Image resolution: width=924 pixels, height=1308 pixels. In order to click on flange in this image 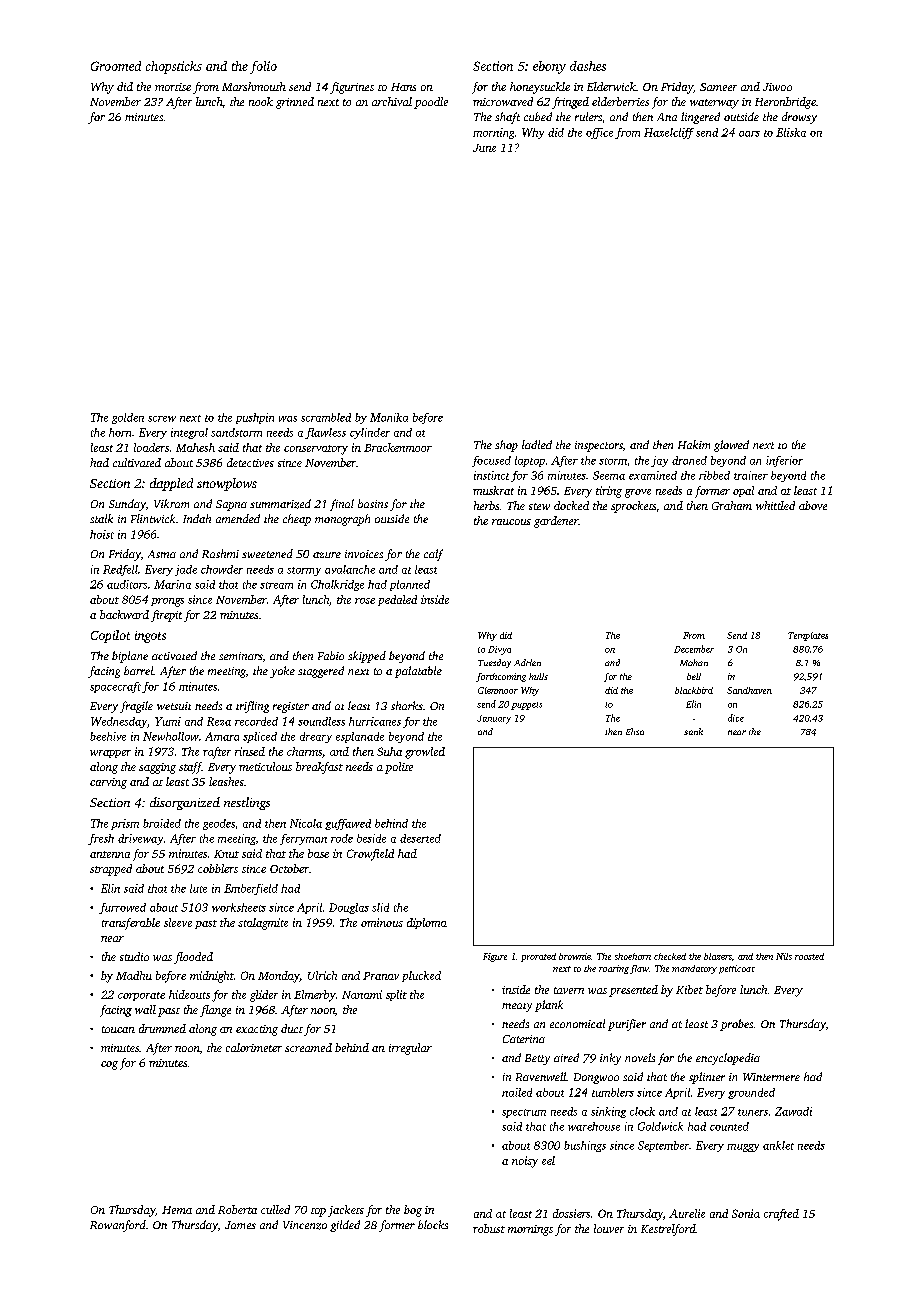, I will do `click(215, 1011)`.
